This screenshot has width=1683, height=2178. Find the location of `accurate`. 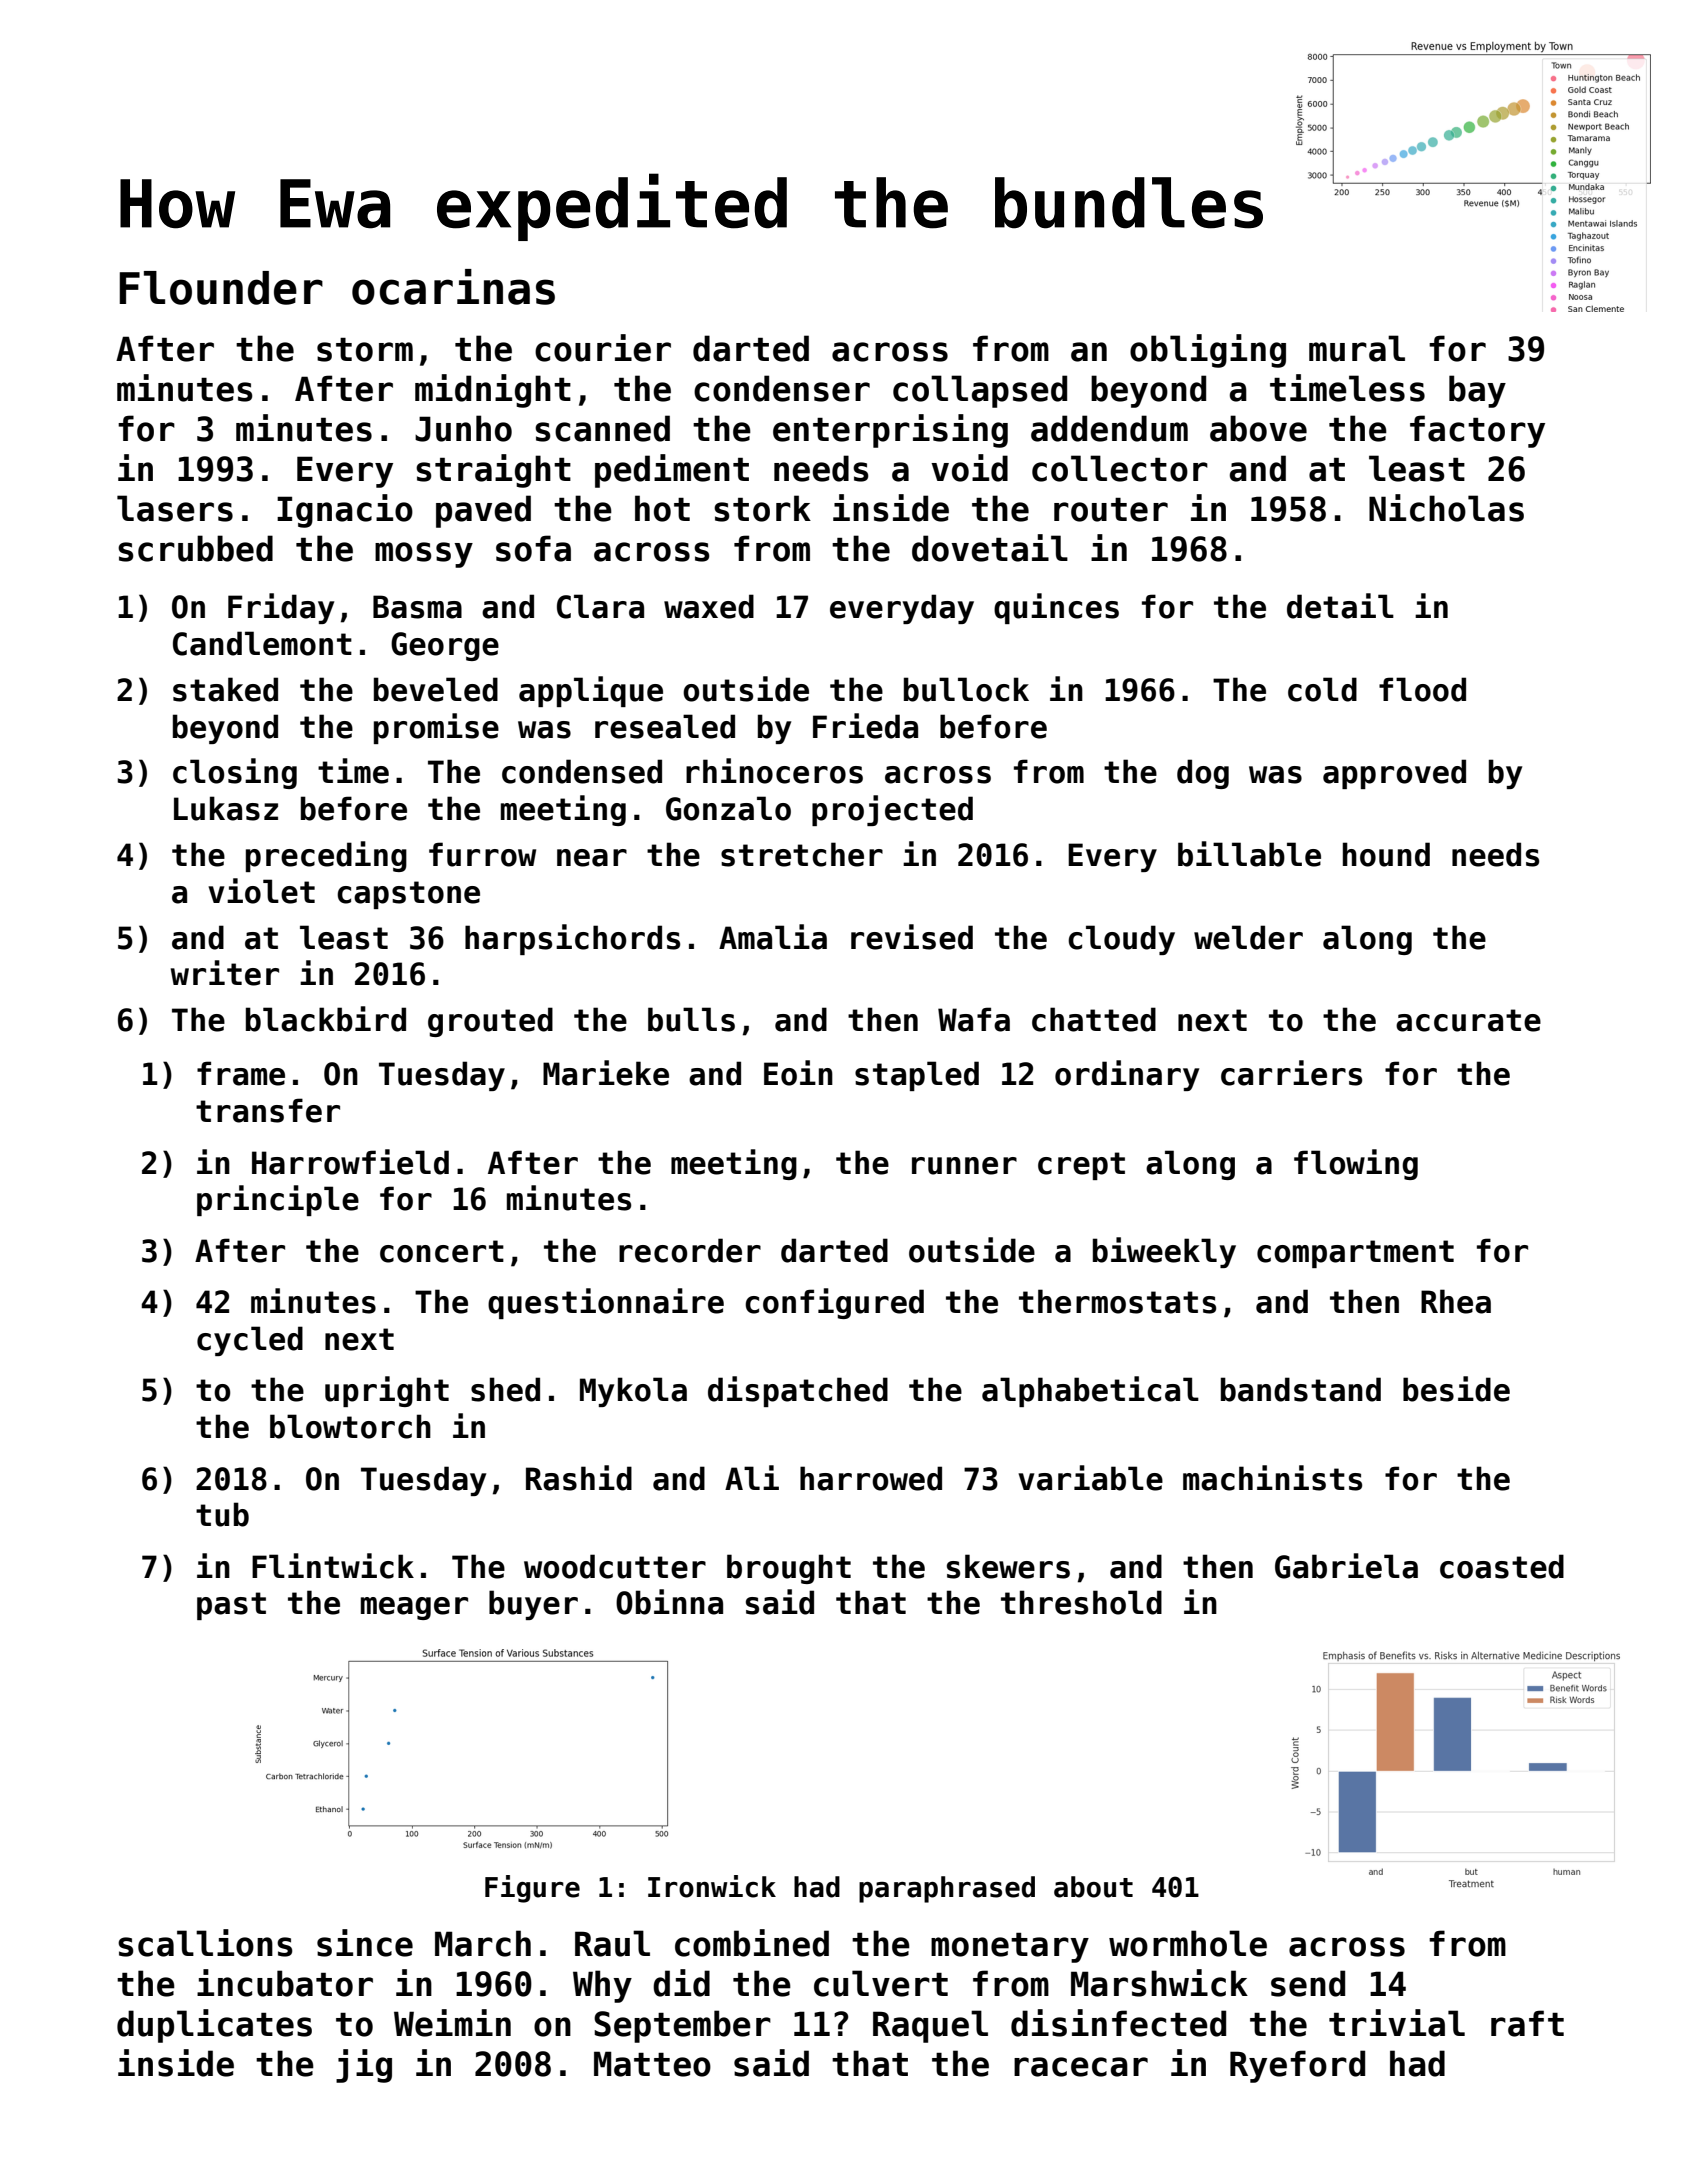

accurate is located at coordinates (1468, 1020).
